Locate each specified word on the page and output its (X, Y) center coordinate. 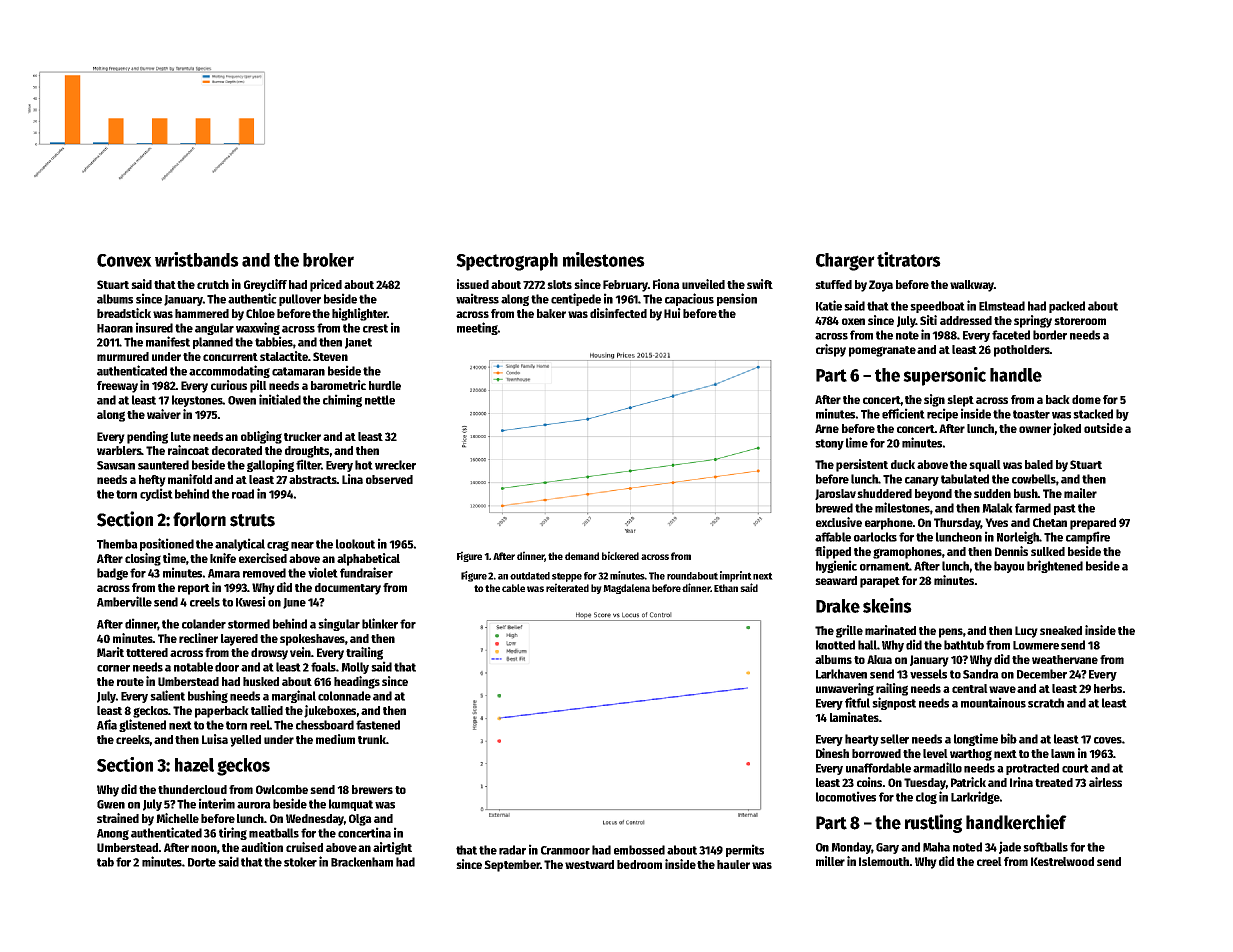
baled (1039, 464)
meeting (477, 328)
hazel (194, 765)
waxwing (258, 328)
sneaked (1061, 630)
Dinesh (832, 753)
